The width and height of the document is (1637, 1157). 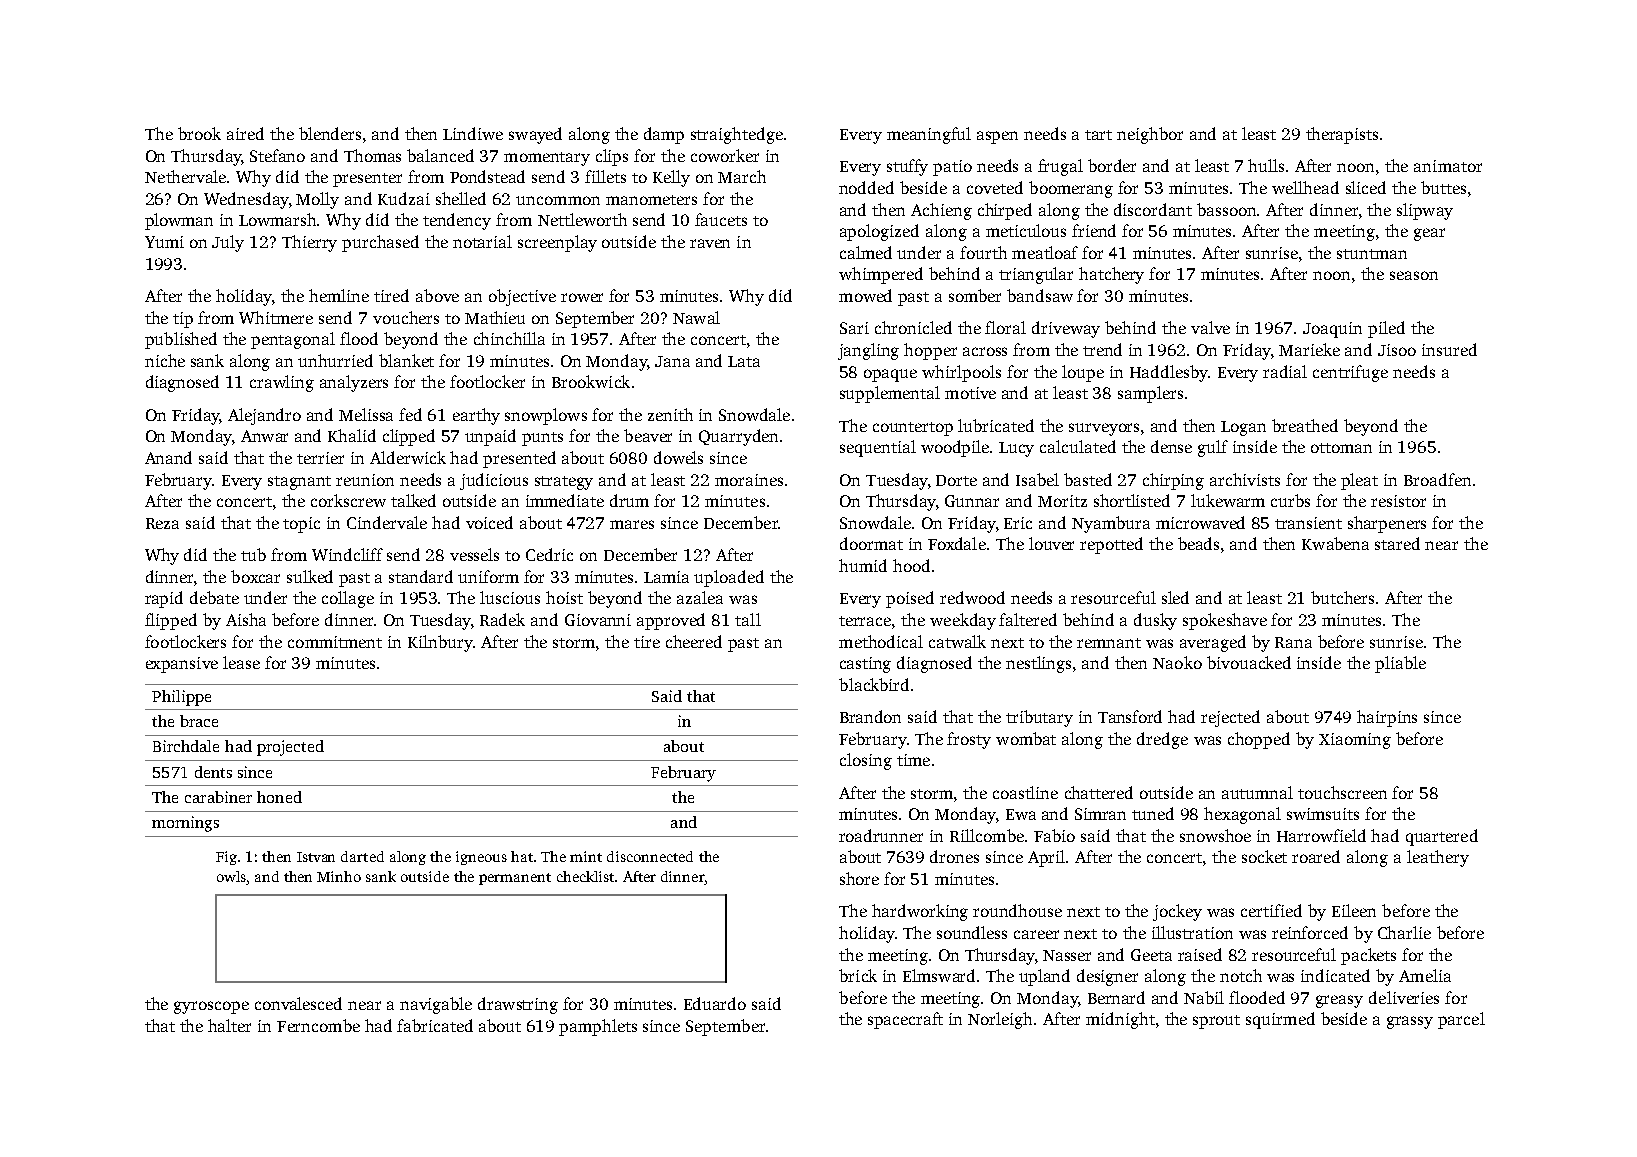 I want to click on shore, so click(x=859, y=878).
